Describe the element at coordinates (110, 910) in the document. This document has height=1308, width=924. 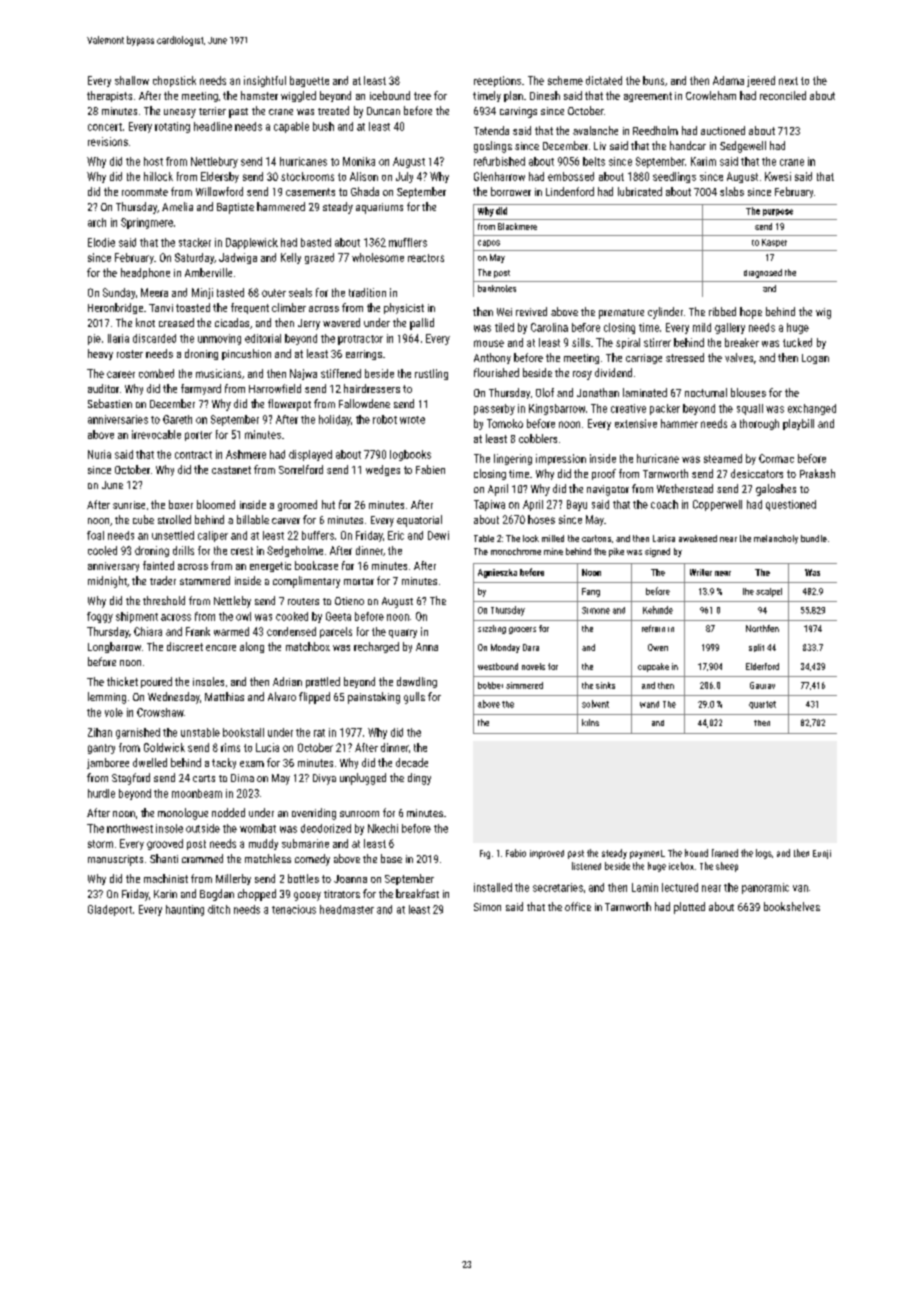
I see `Gladeport` at that location.
